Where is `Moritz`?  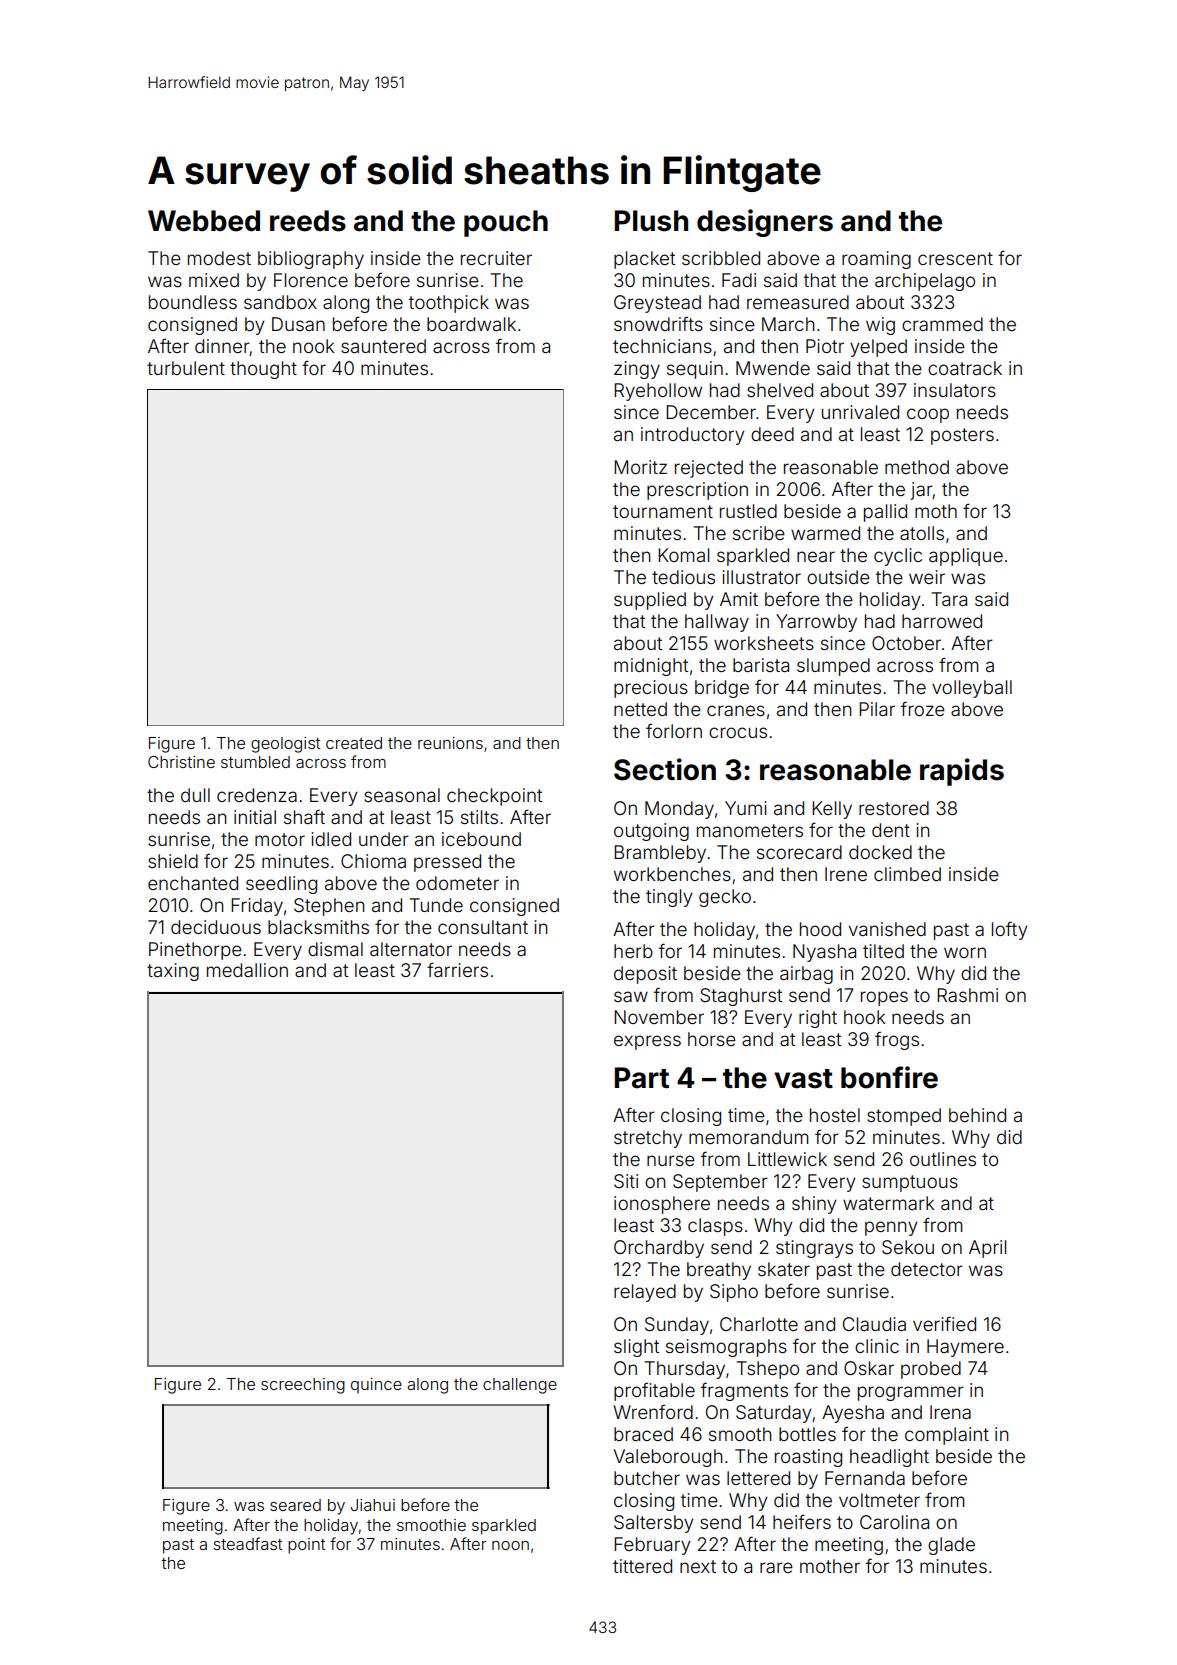 Moritz is located at coordinates (640, 467).
